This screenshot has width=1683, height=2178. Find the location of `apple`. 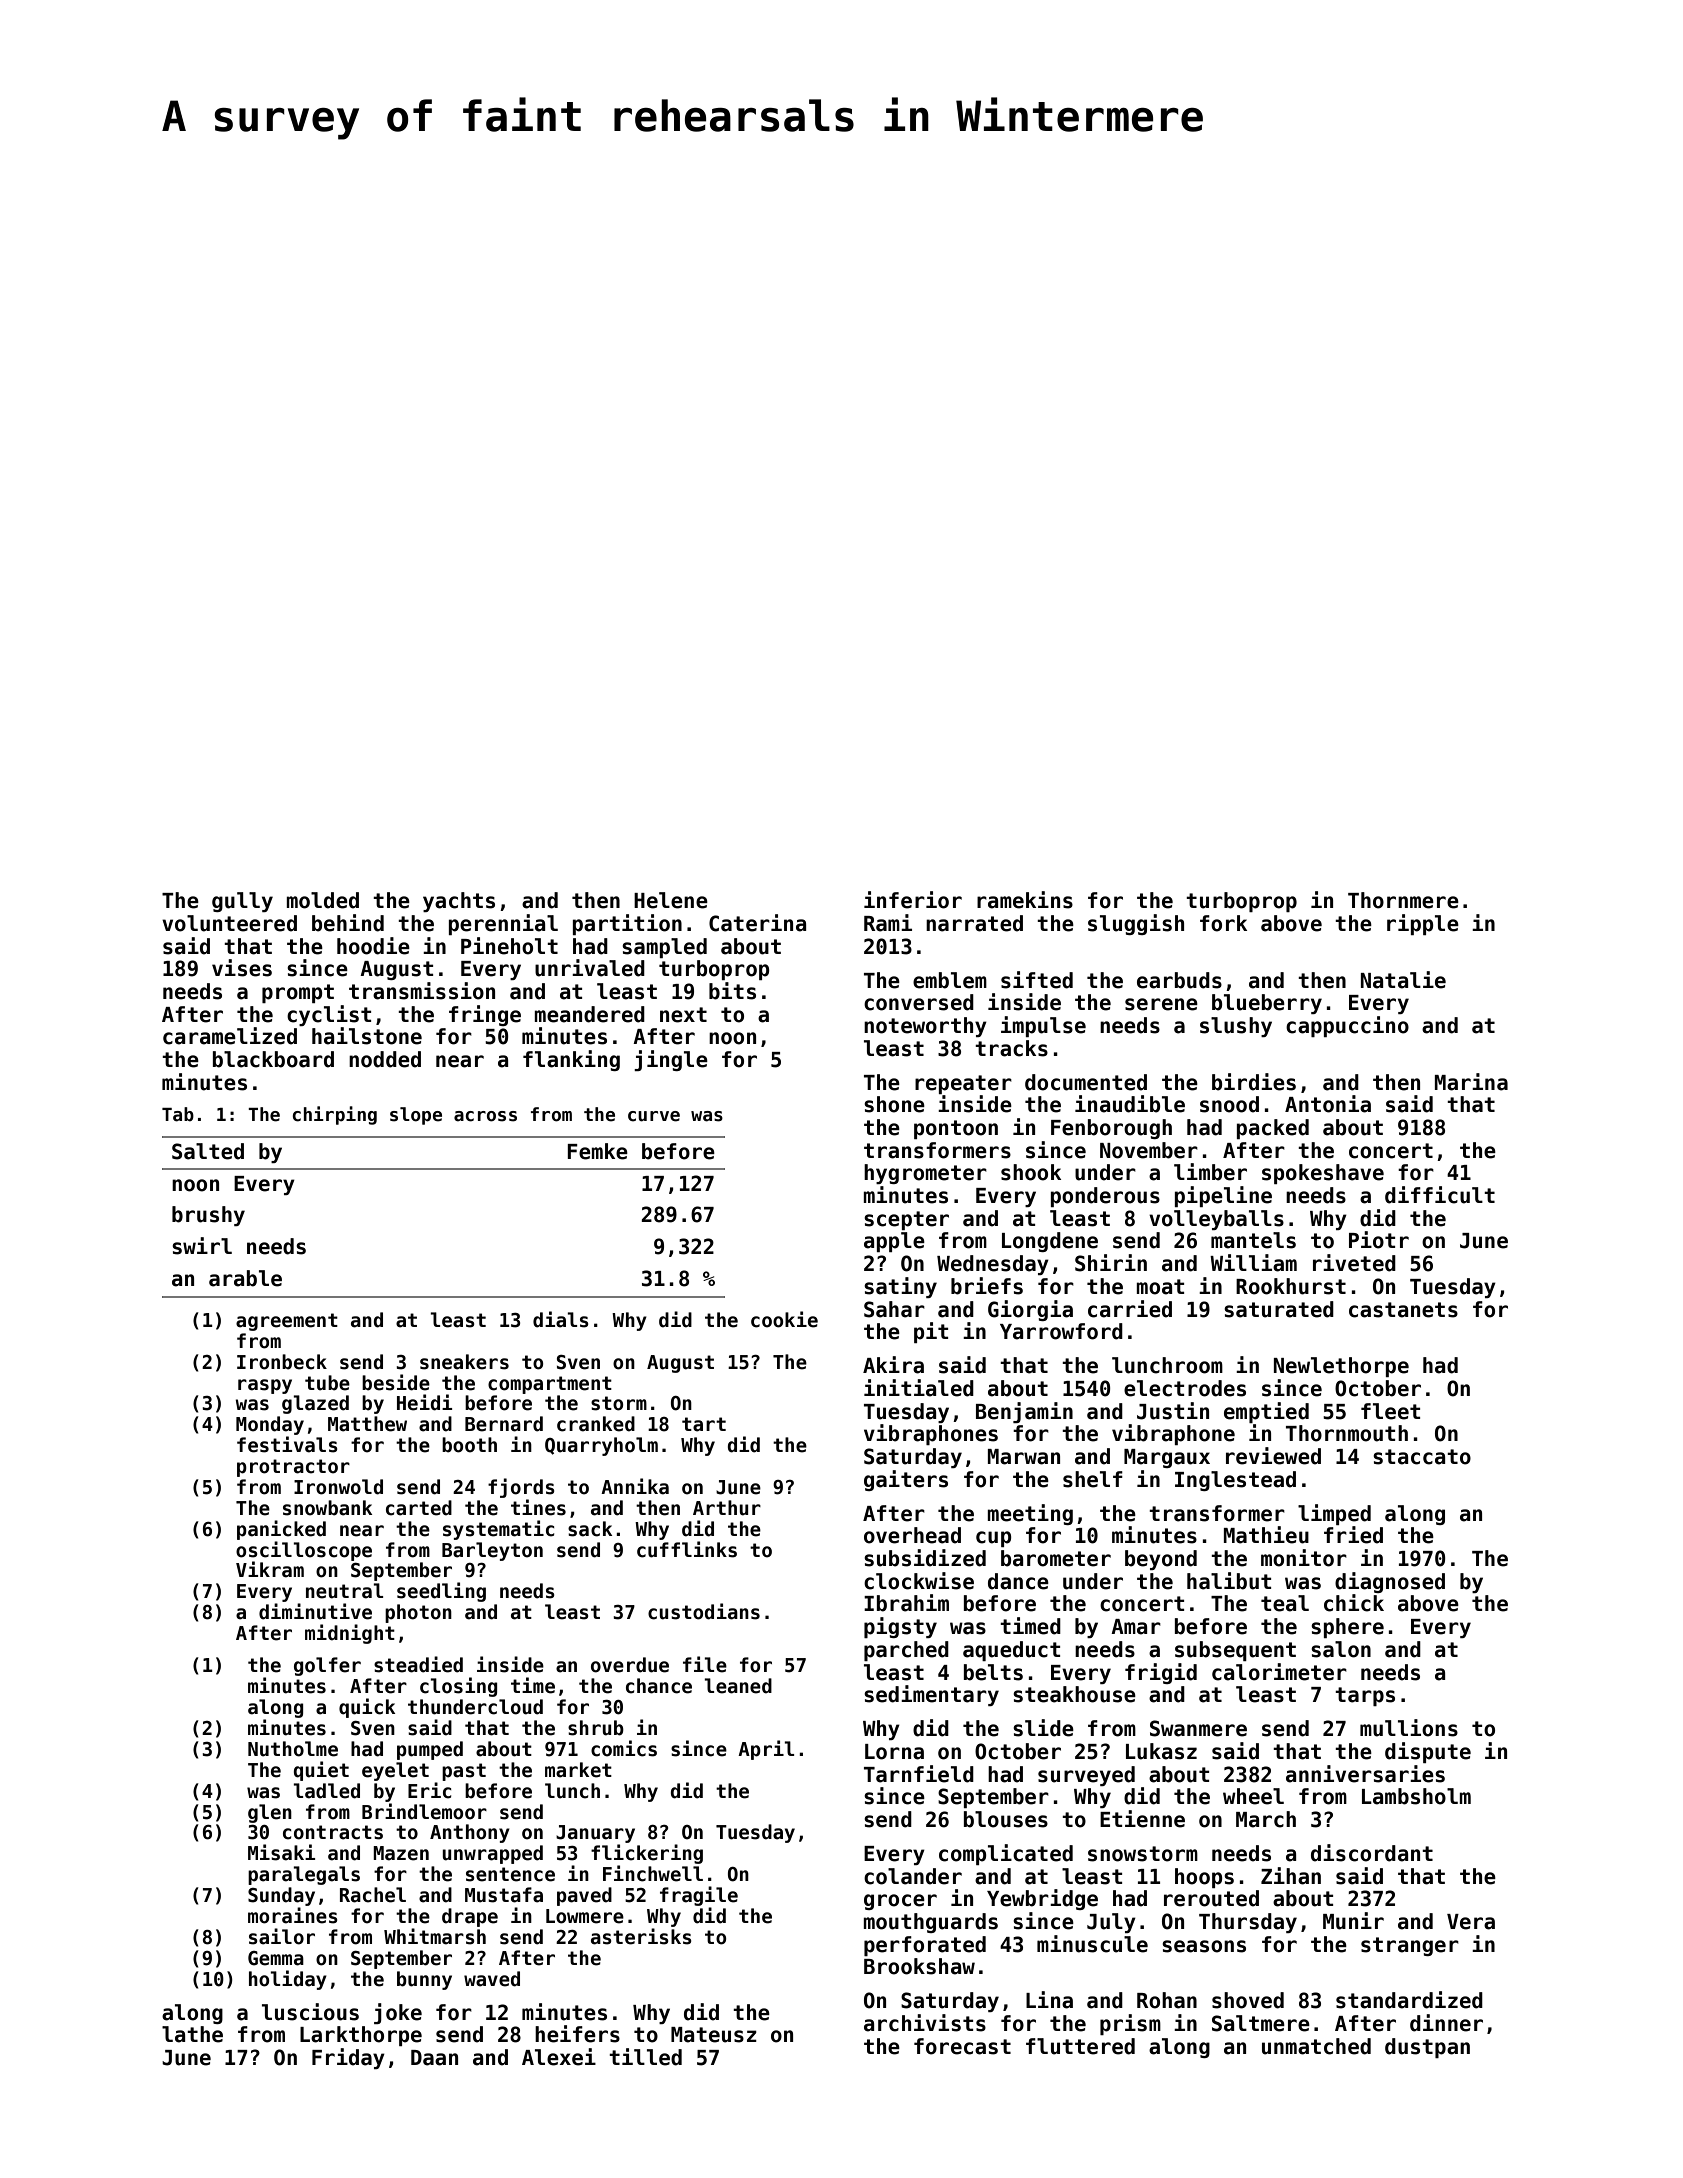

apple is located at coordinates (894, 1242).
